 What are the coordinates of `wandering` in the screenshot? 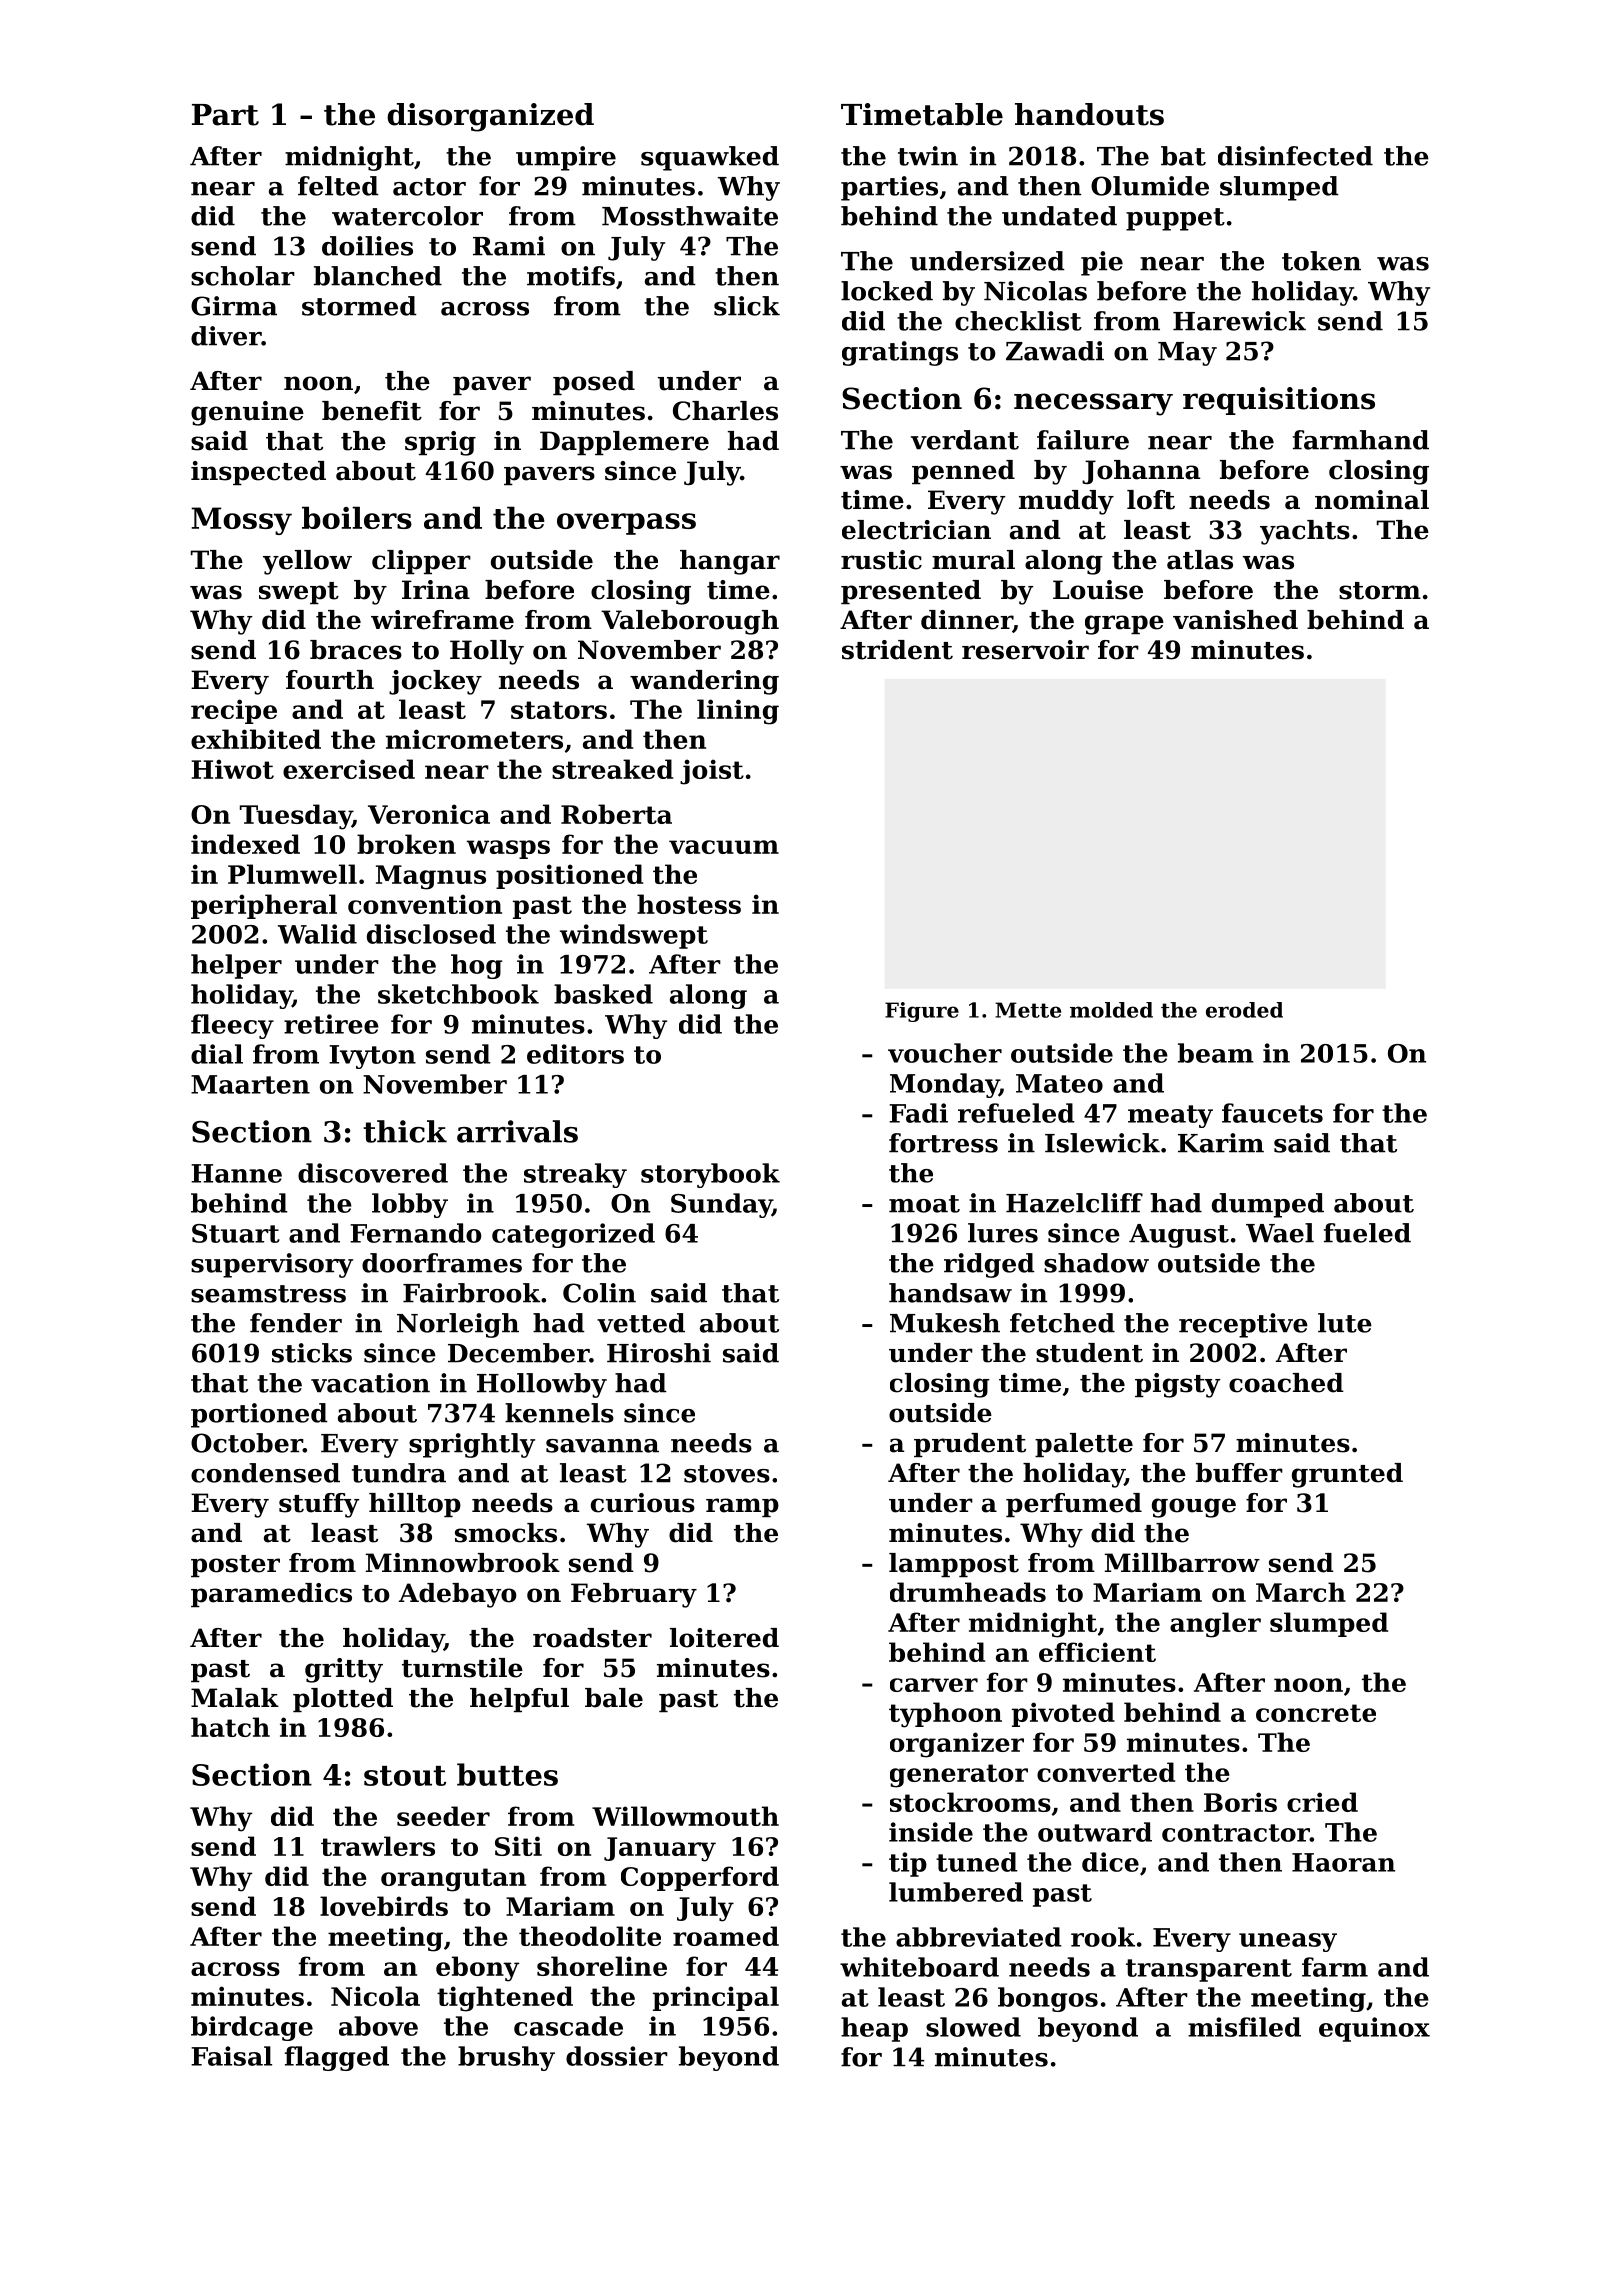 It's located at (704, 682).
